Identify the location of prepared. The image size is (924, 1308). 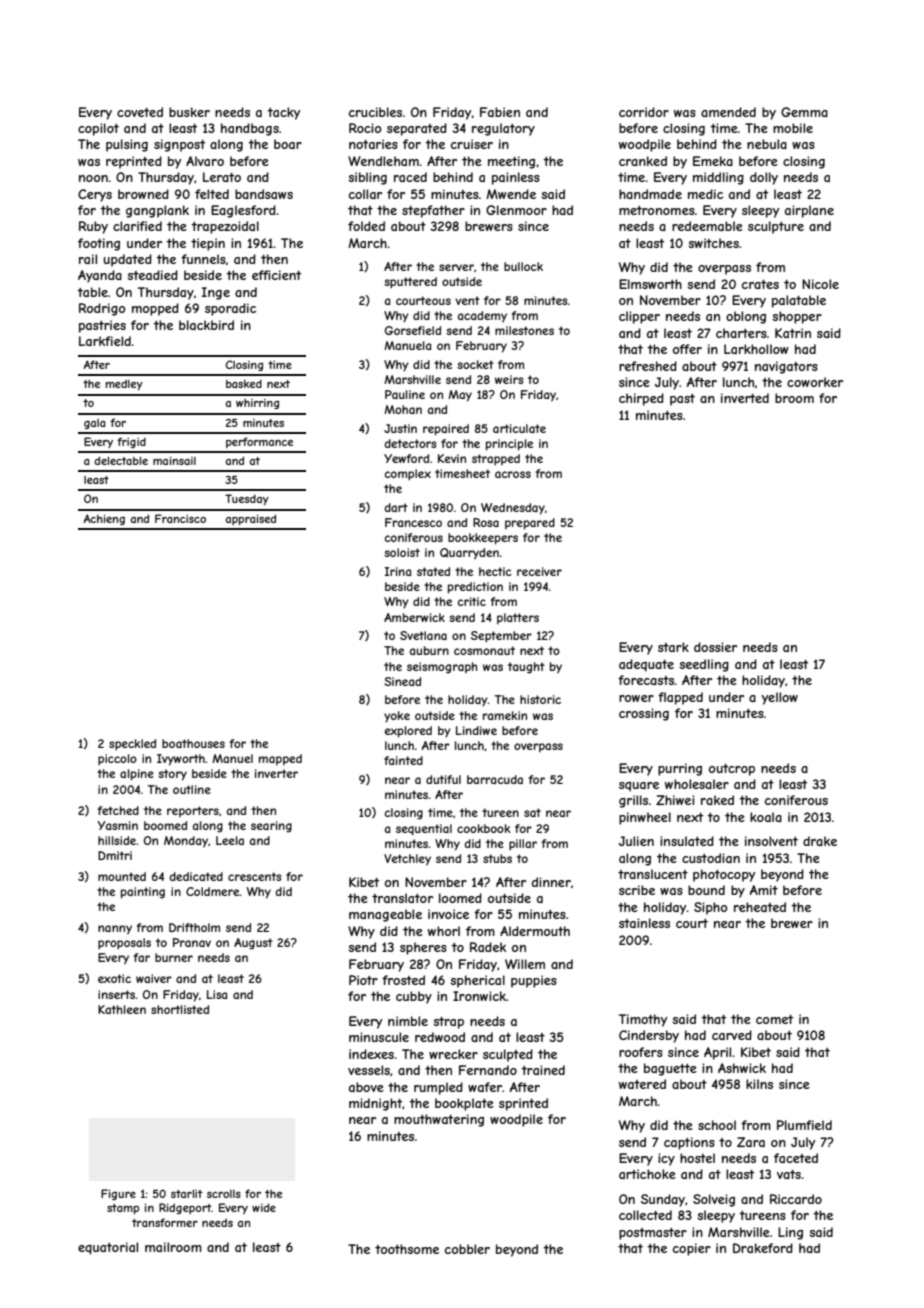
(530, 524).
